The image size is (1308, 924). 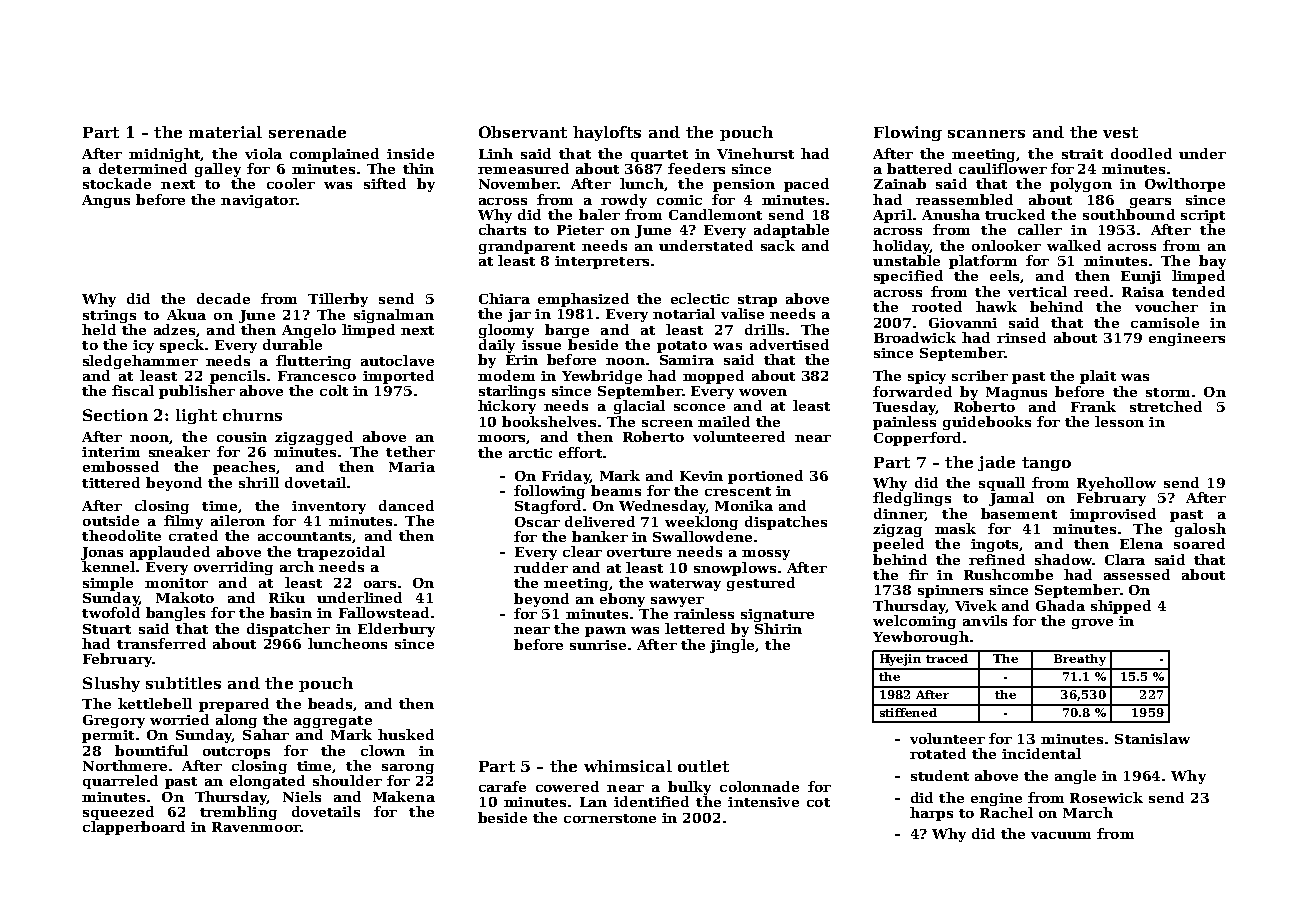 What do you see at coordinates (1141, 153) in the screenshot?
I see `doodled` at bounding box center [1141, 153].
